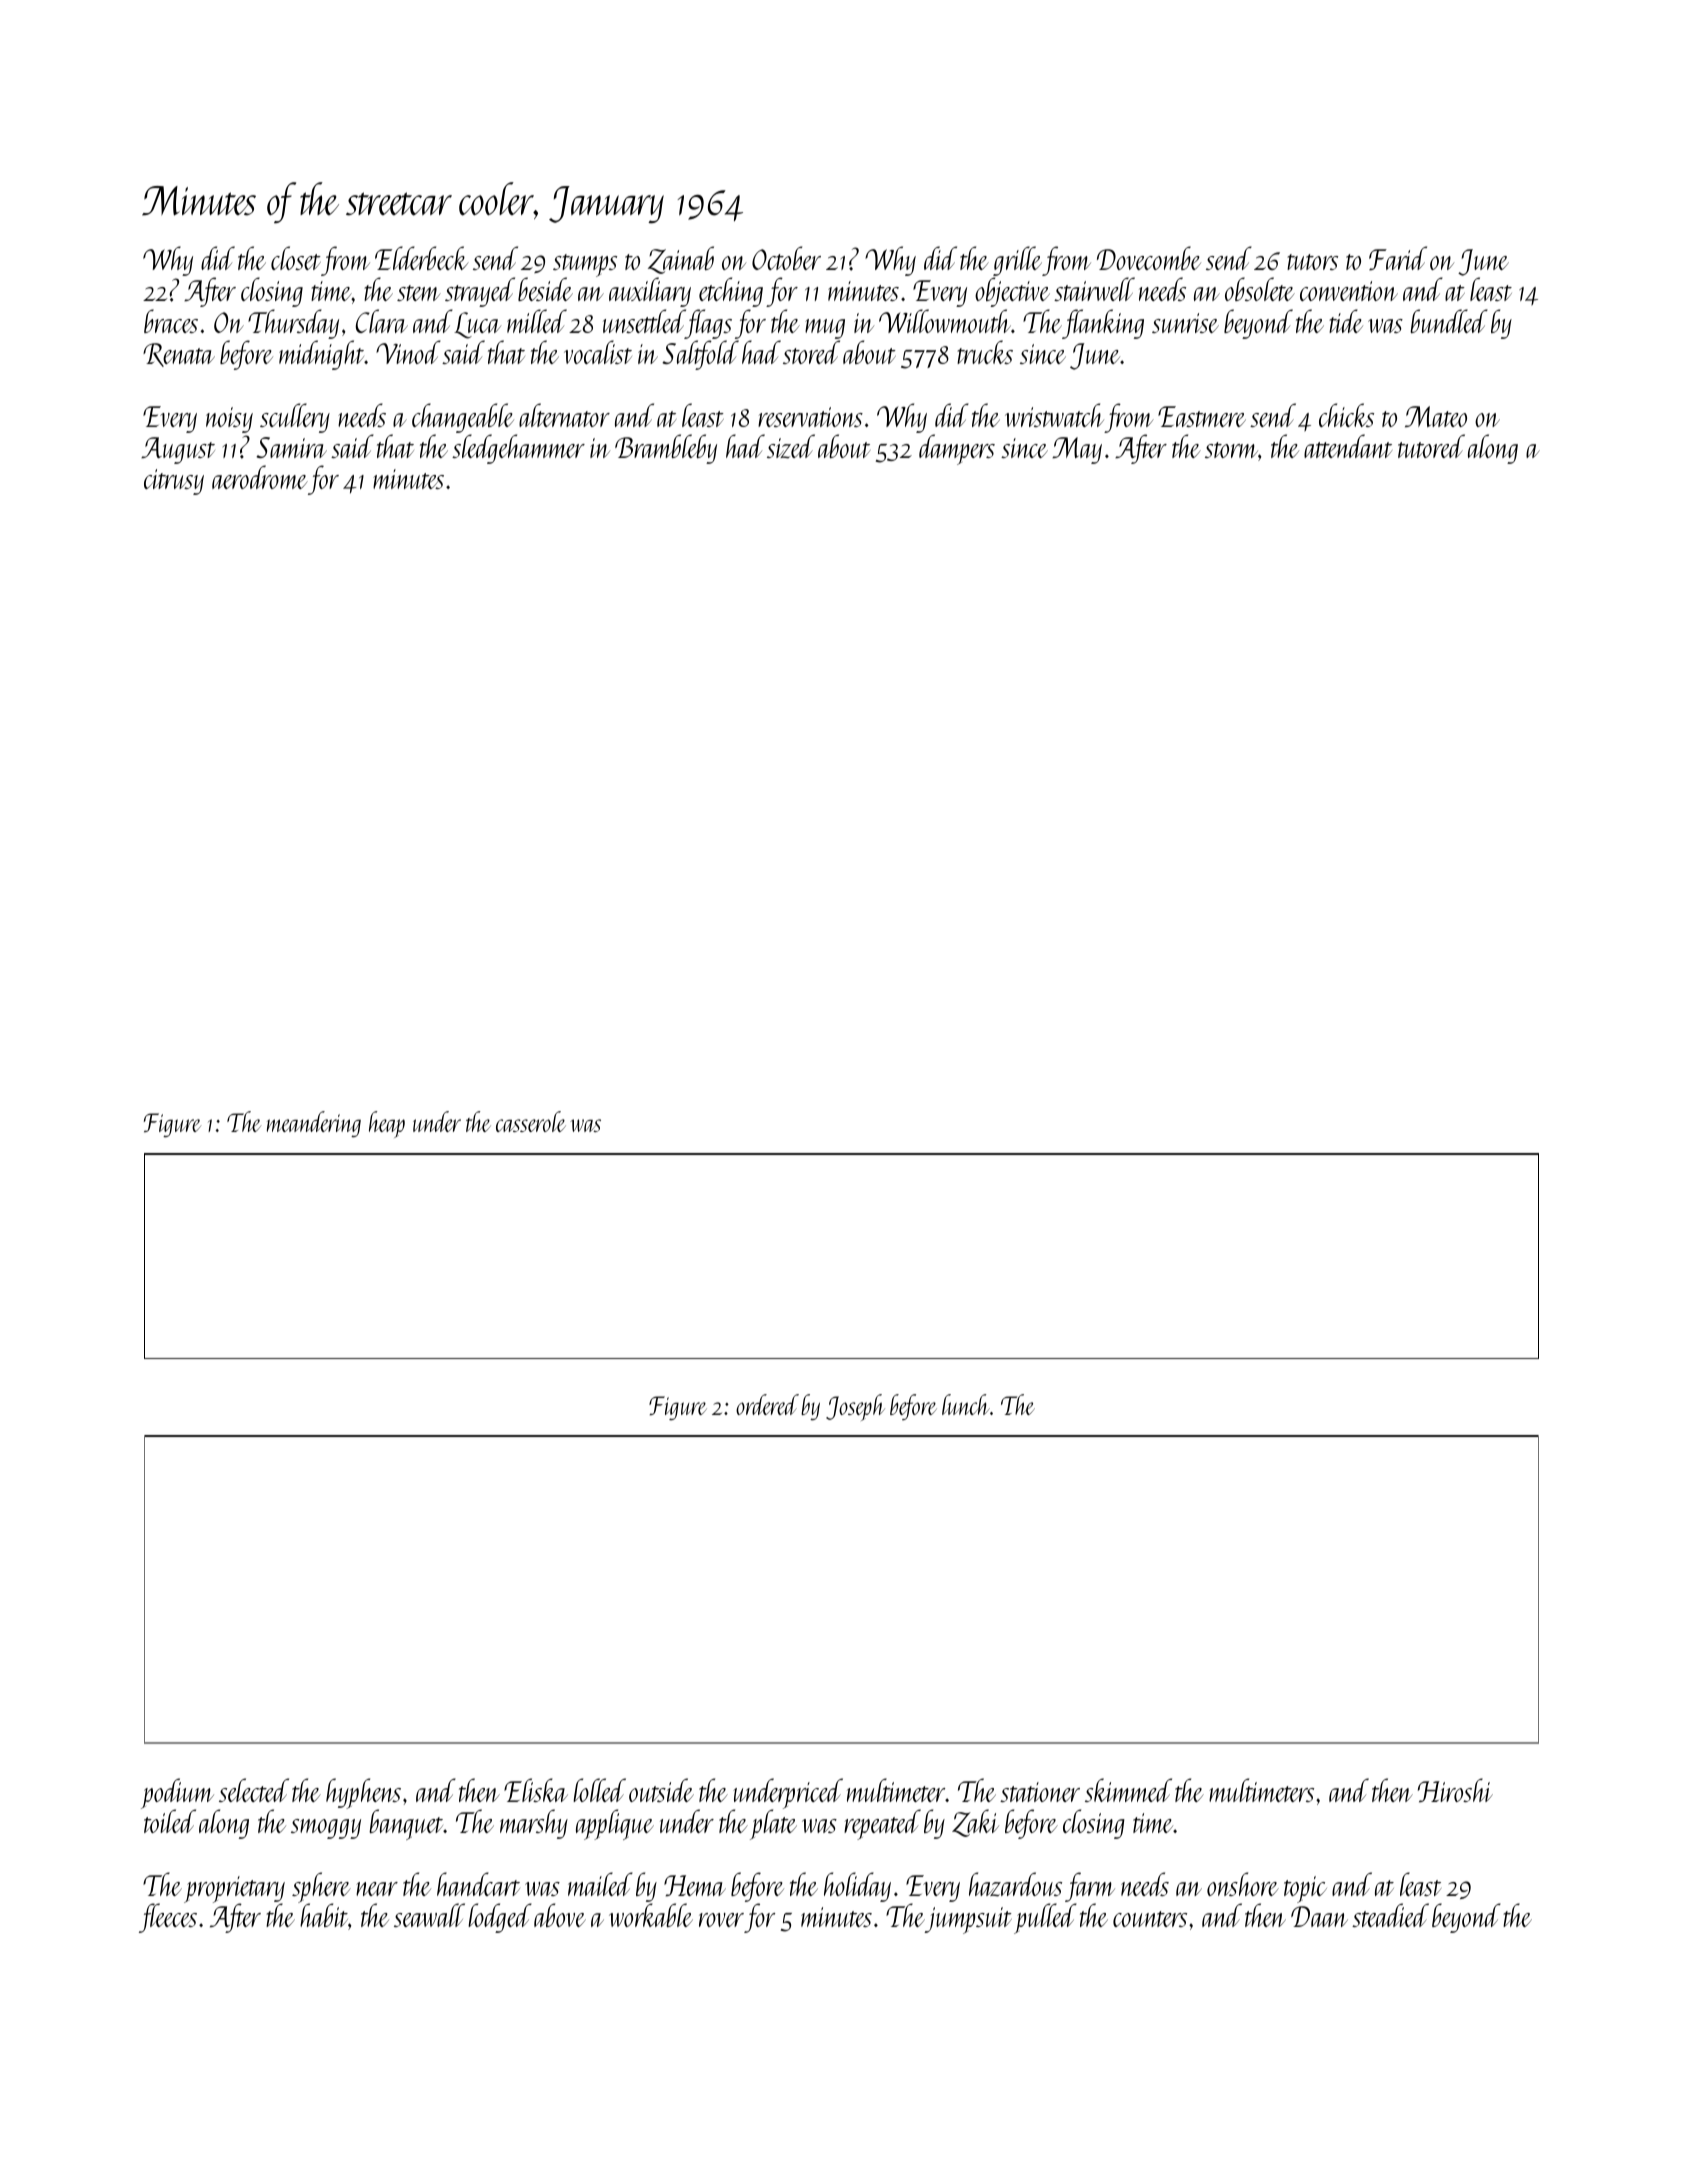 This screenshot has height=2178, width=1683. What do you see at coordinates (363, 1794) in the screenshot?
I see `hyphens` at bounding box center [363, 1794].
